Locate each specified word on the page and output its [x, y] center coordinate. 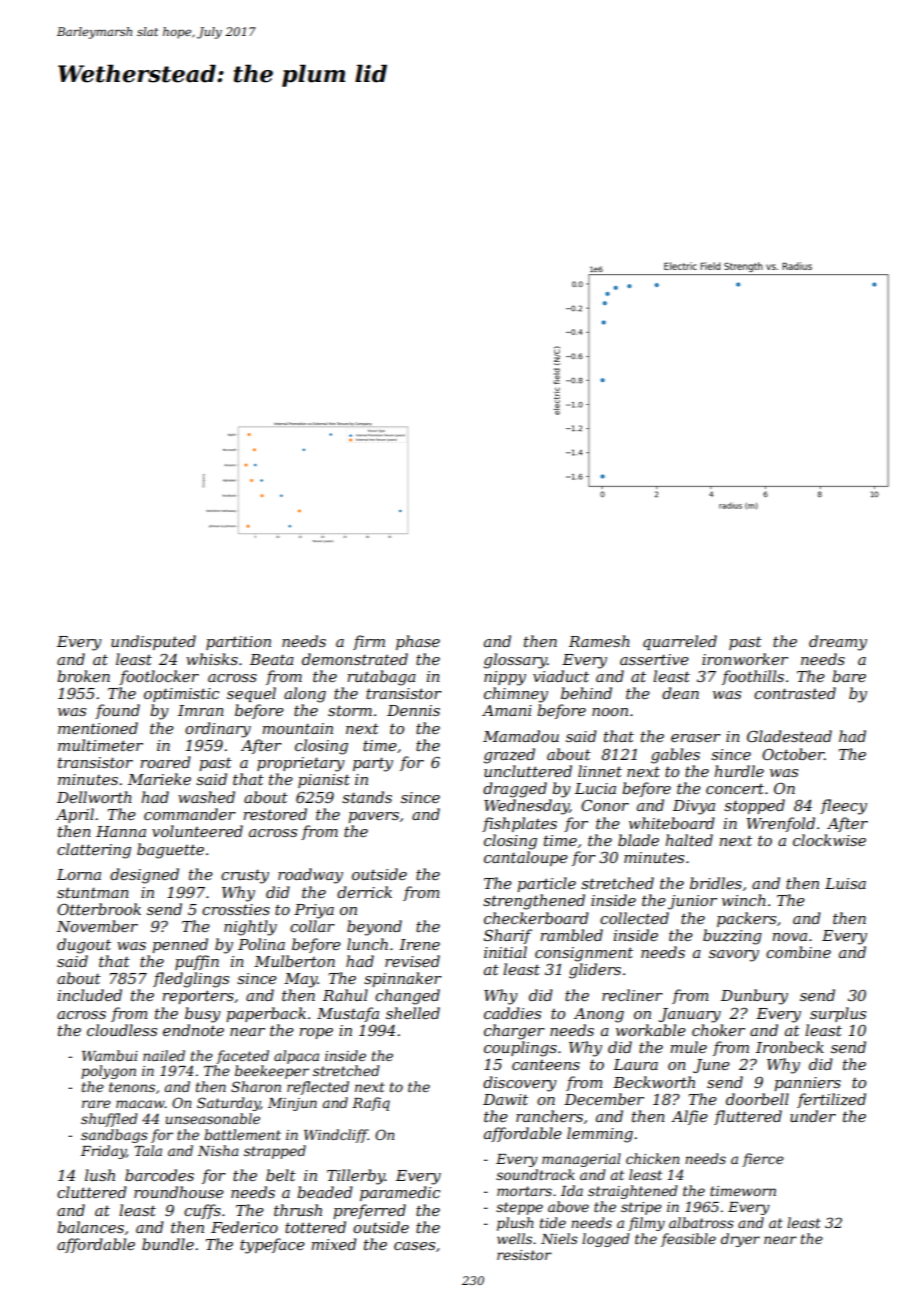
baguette [170, 851]
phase [418, 642]
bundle [168, 1244]
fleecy [843, 807]
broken [83, 676]
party [373, 764]
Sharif [508, 936]
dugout [84, 946]
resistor [524, 1255]
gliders [595, 971]
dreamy [838, 643]
